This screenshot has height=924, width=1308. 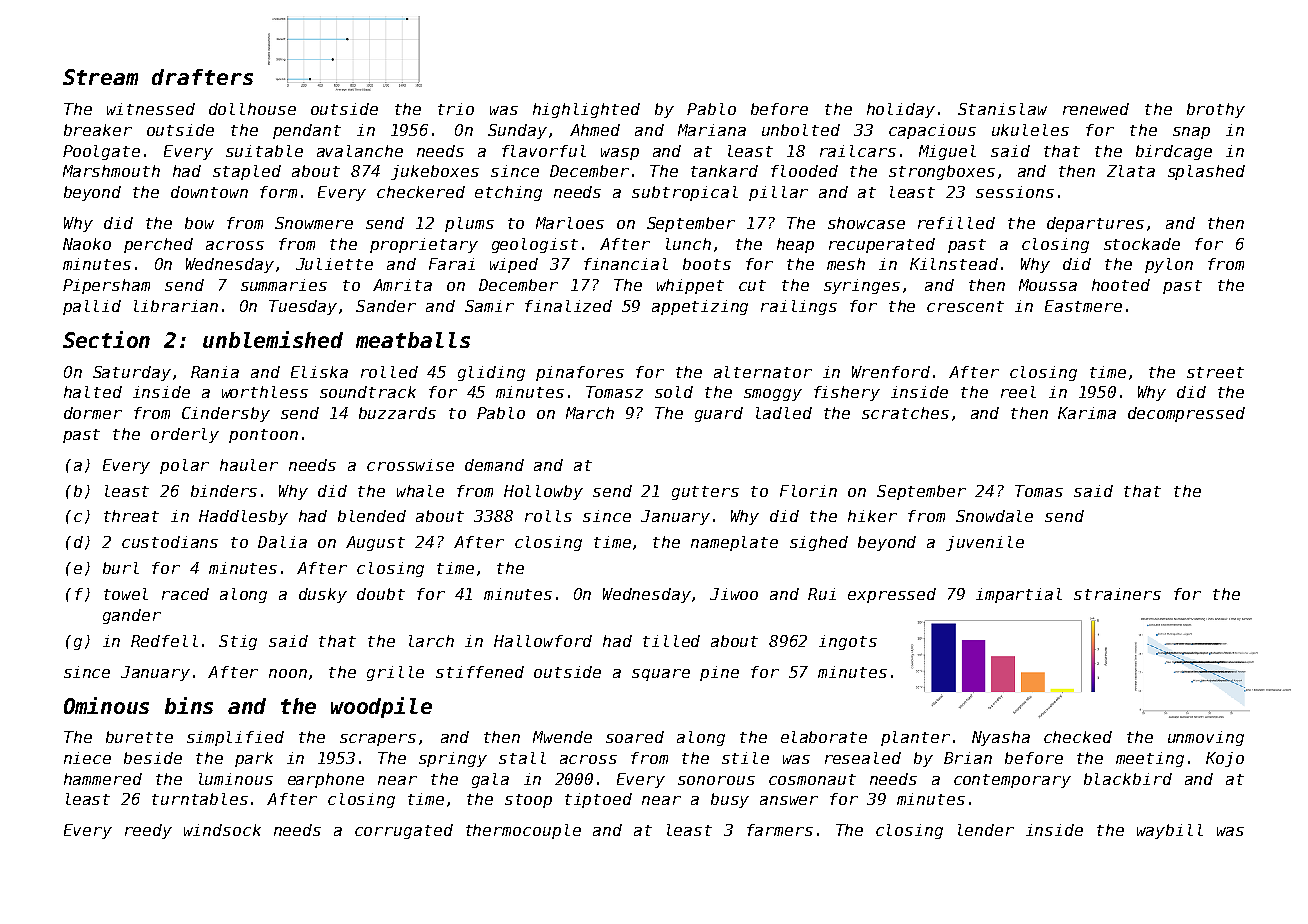 What do you see at coordinates (819, 543) in the screenshot?
I see `sighed` at bounding box center [819, 543].
